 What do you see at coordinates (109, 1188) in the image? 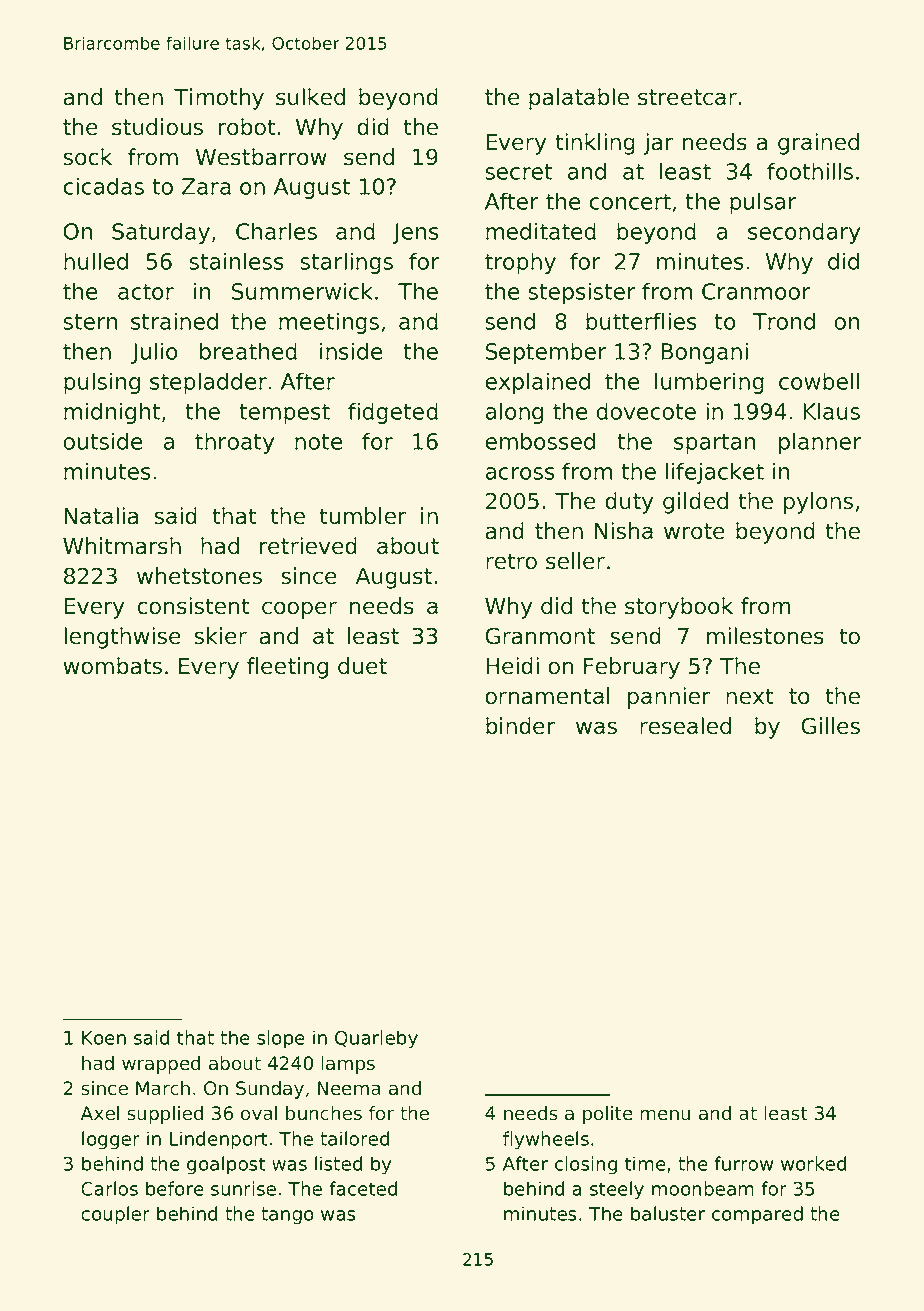
I see `Carlos` at bounding box center [109, 1188].
